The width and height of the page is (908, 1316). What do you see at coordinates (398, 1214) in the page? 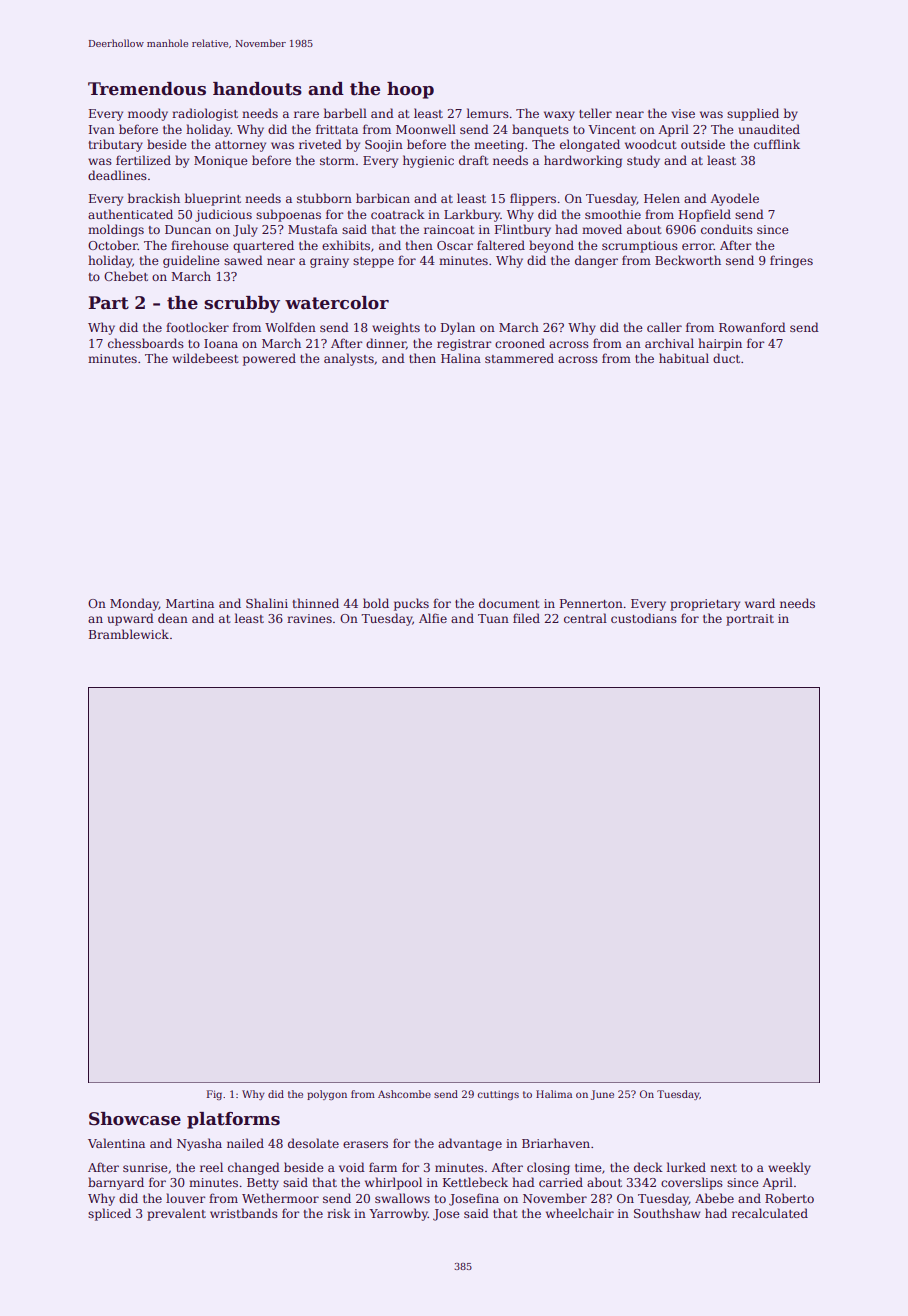
I see `Yarrowby` at bounding box center [398, 1214].
